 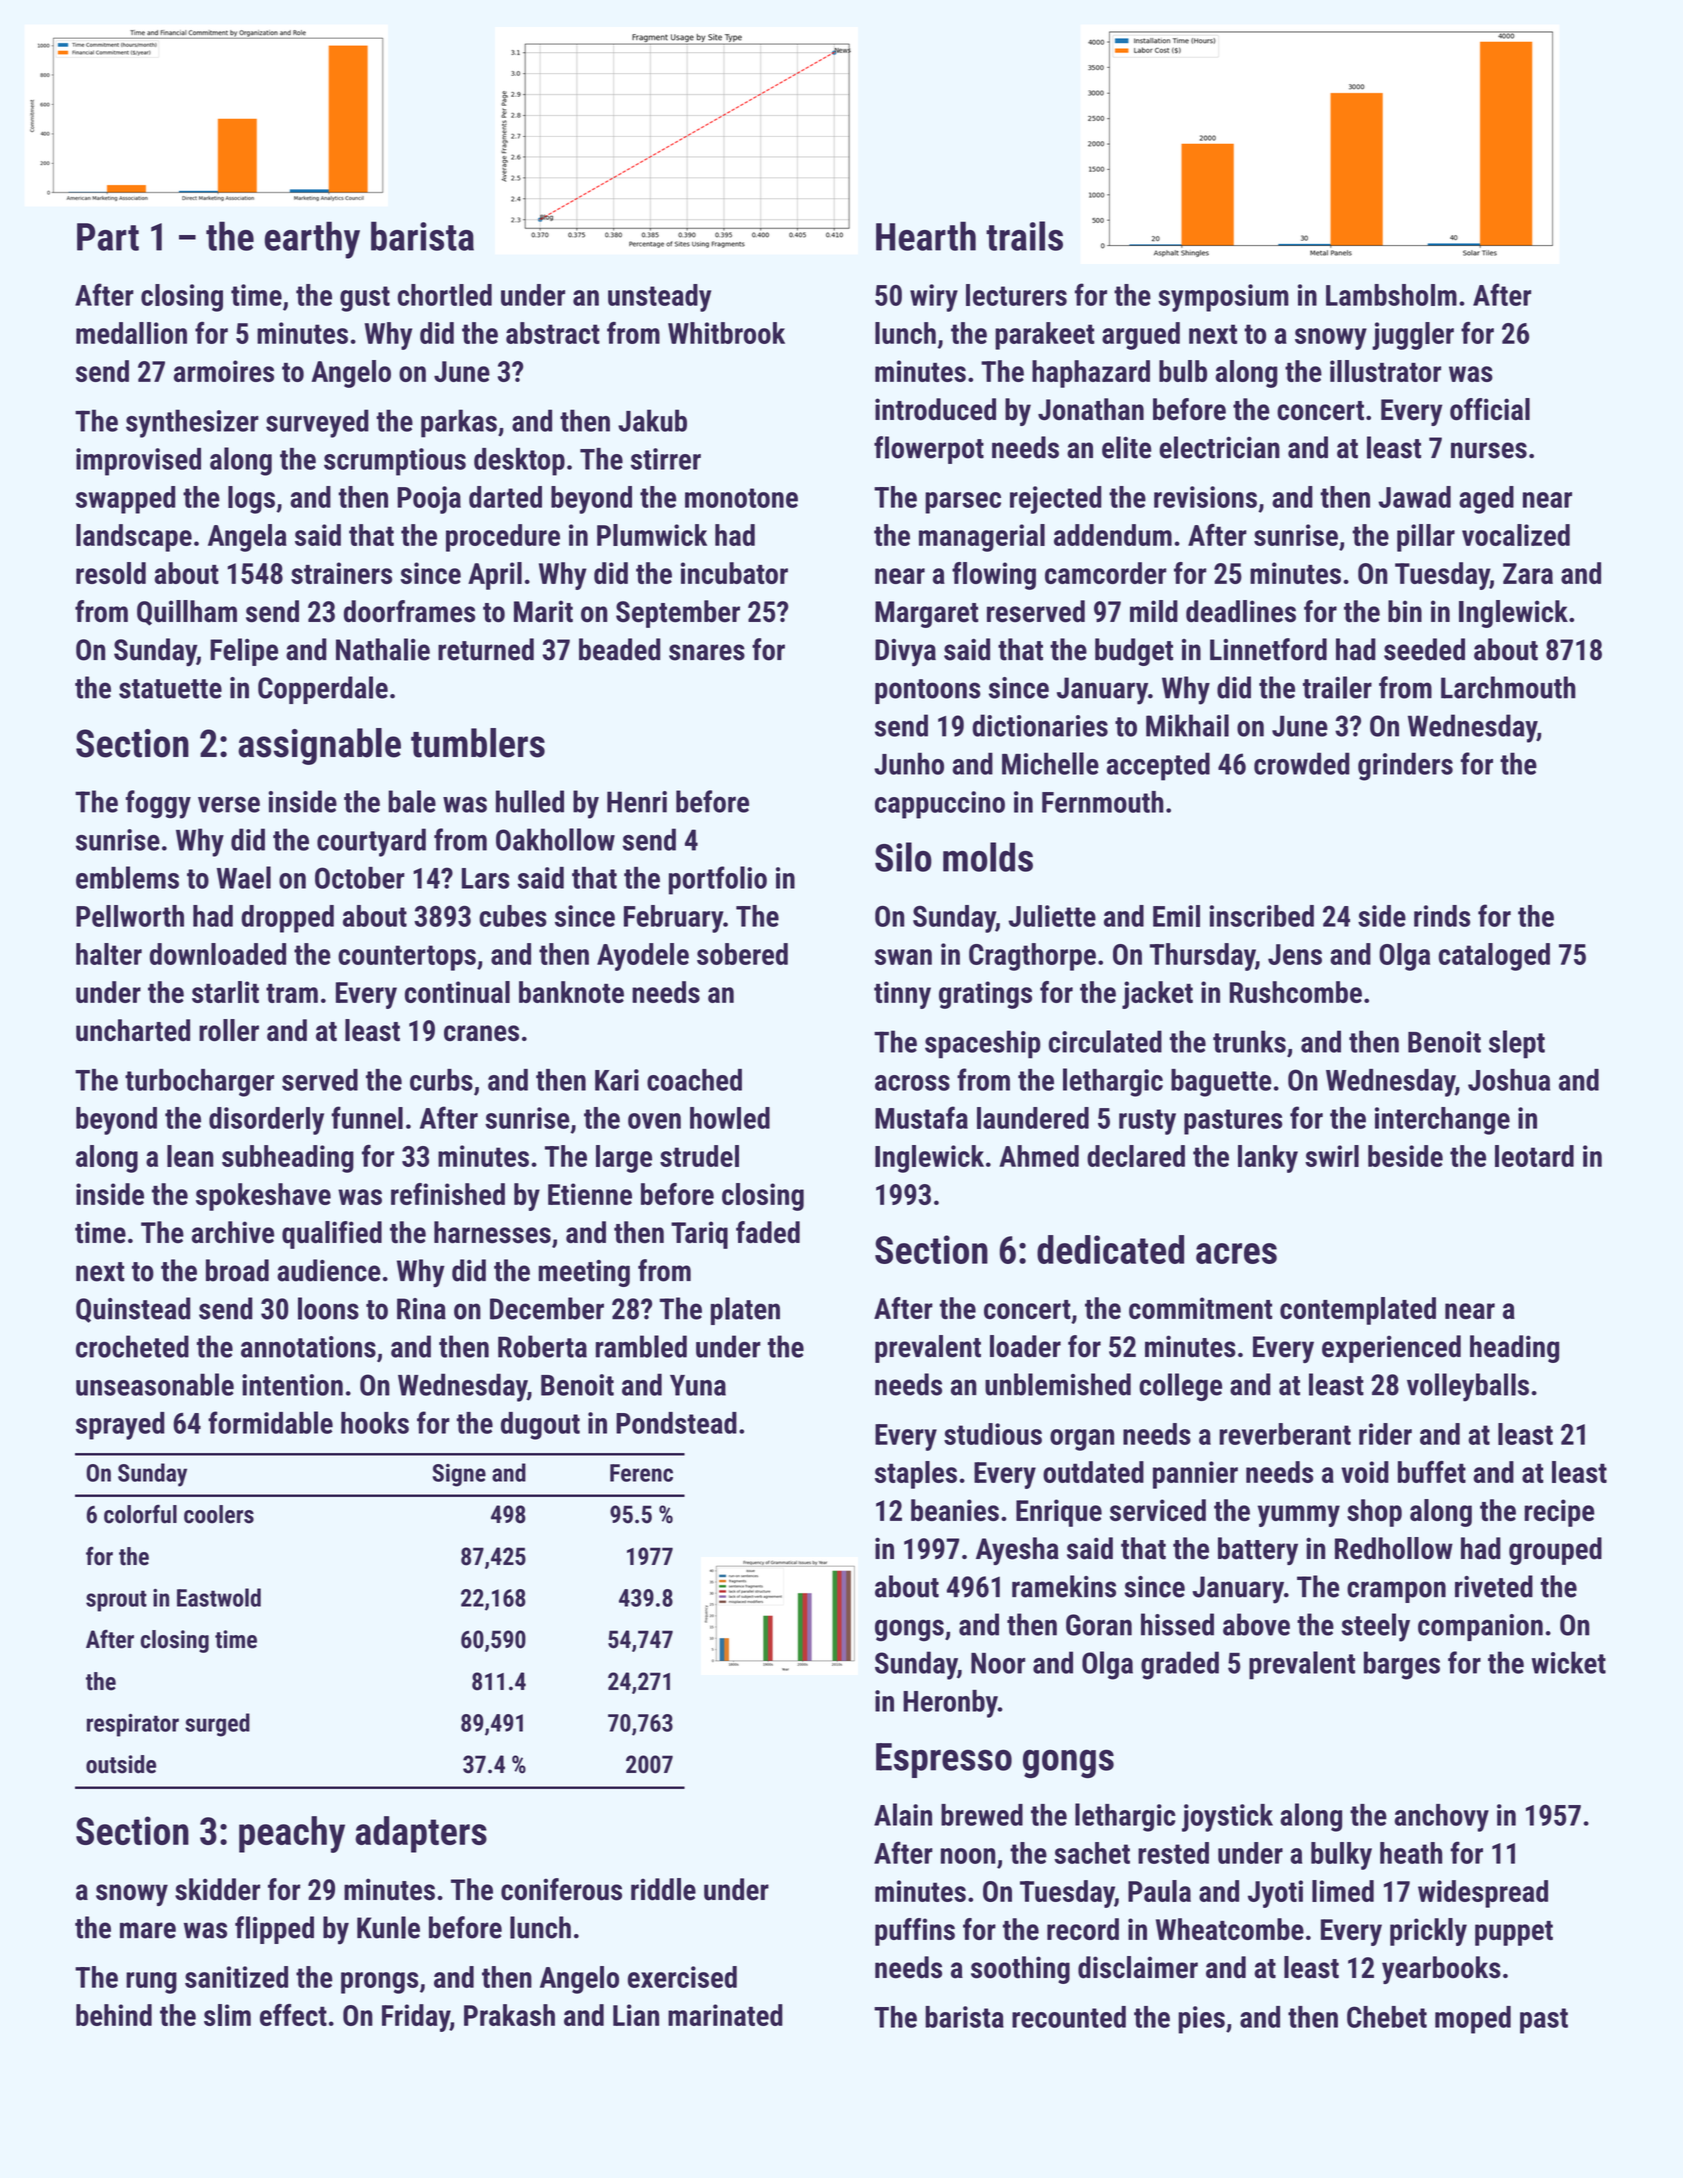 I want to click on hooks, so click(x=375, y=1423).
